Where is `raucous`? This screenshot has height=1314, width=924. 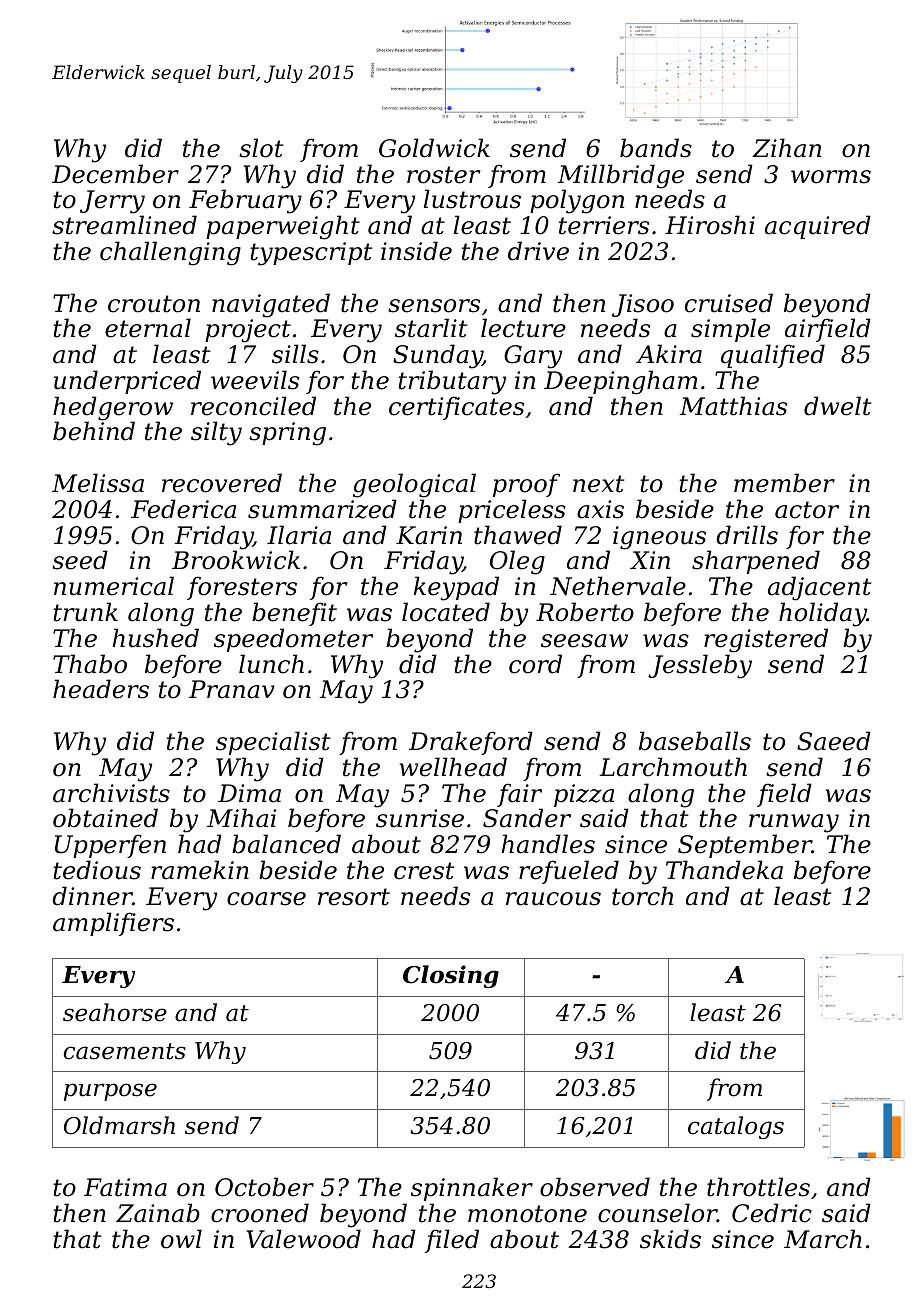
raucous is located at coordinates (553, 899).
